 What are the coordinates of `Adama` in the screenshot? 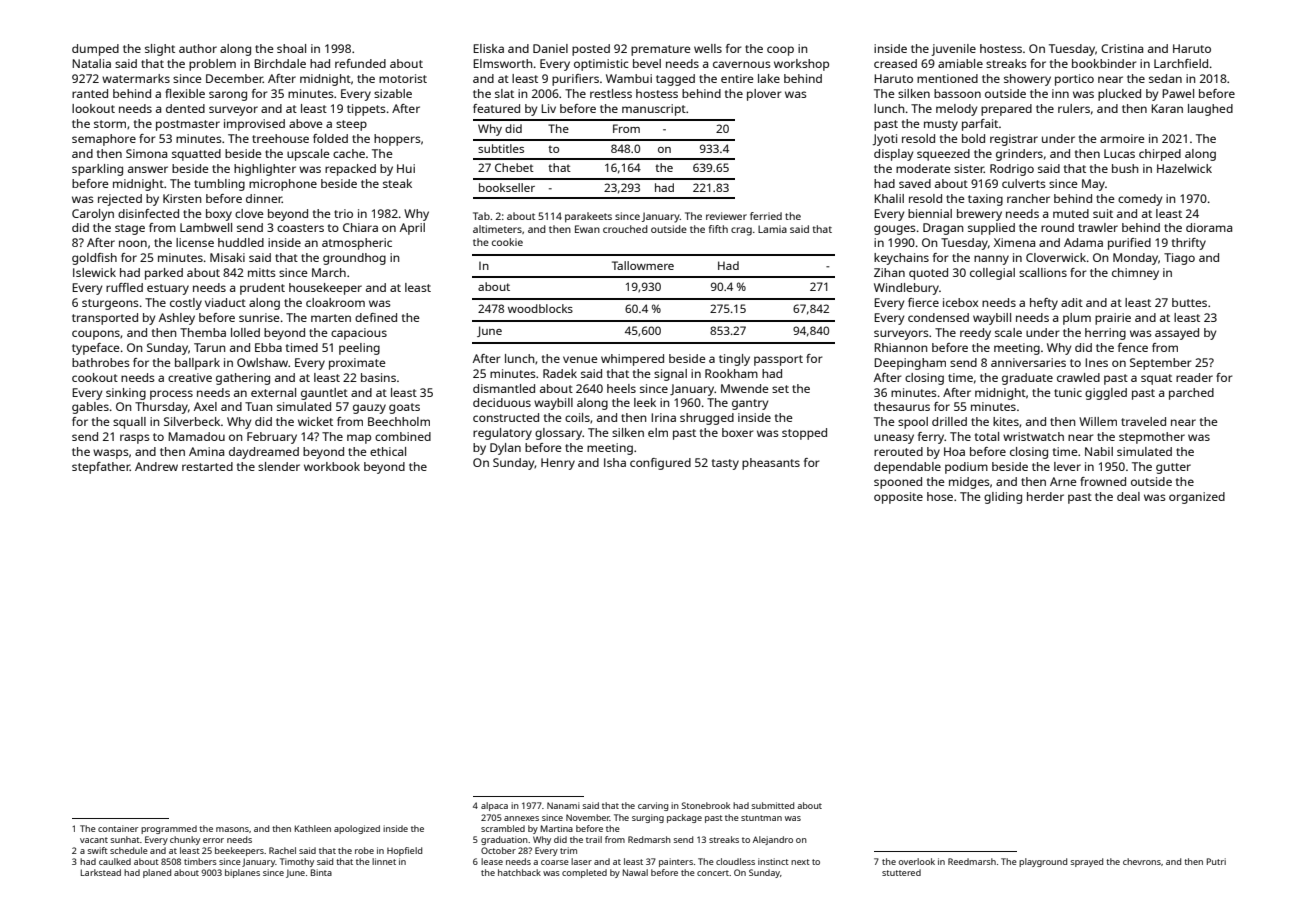 It's located at (1083, 242).
